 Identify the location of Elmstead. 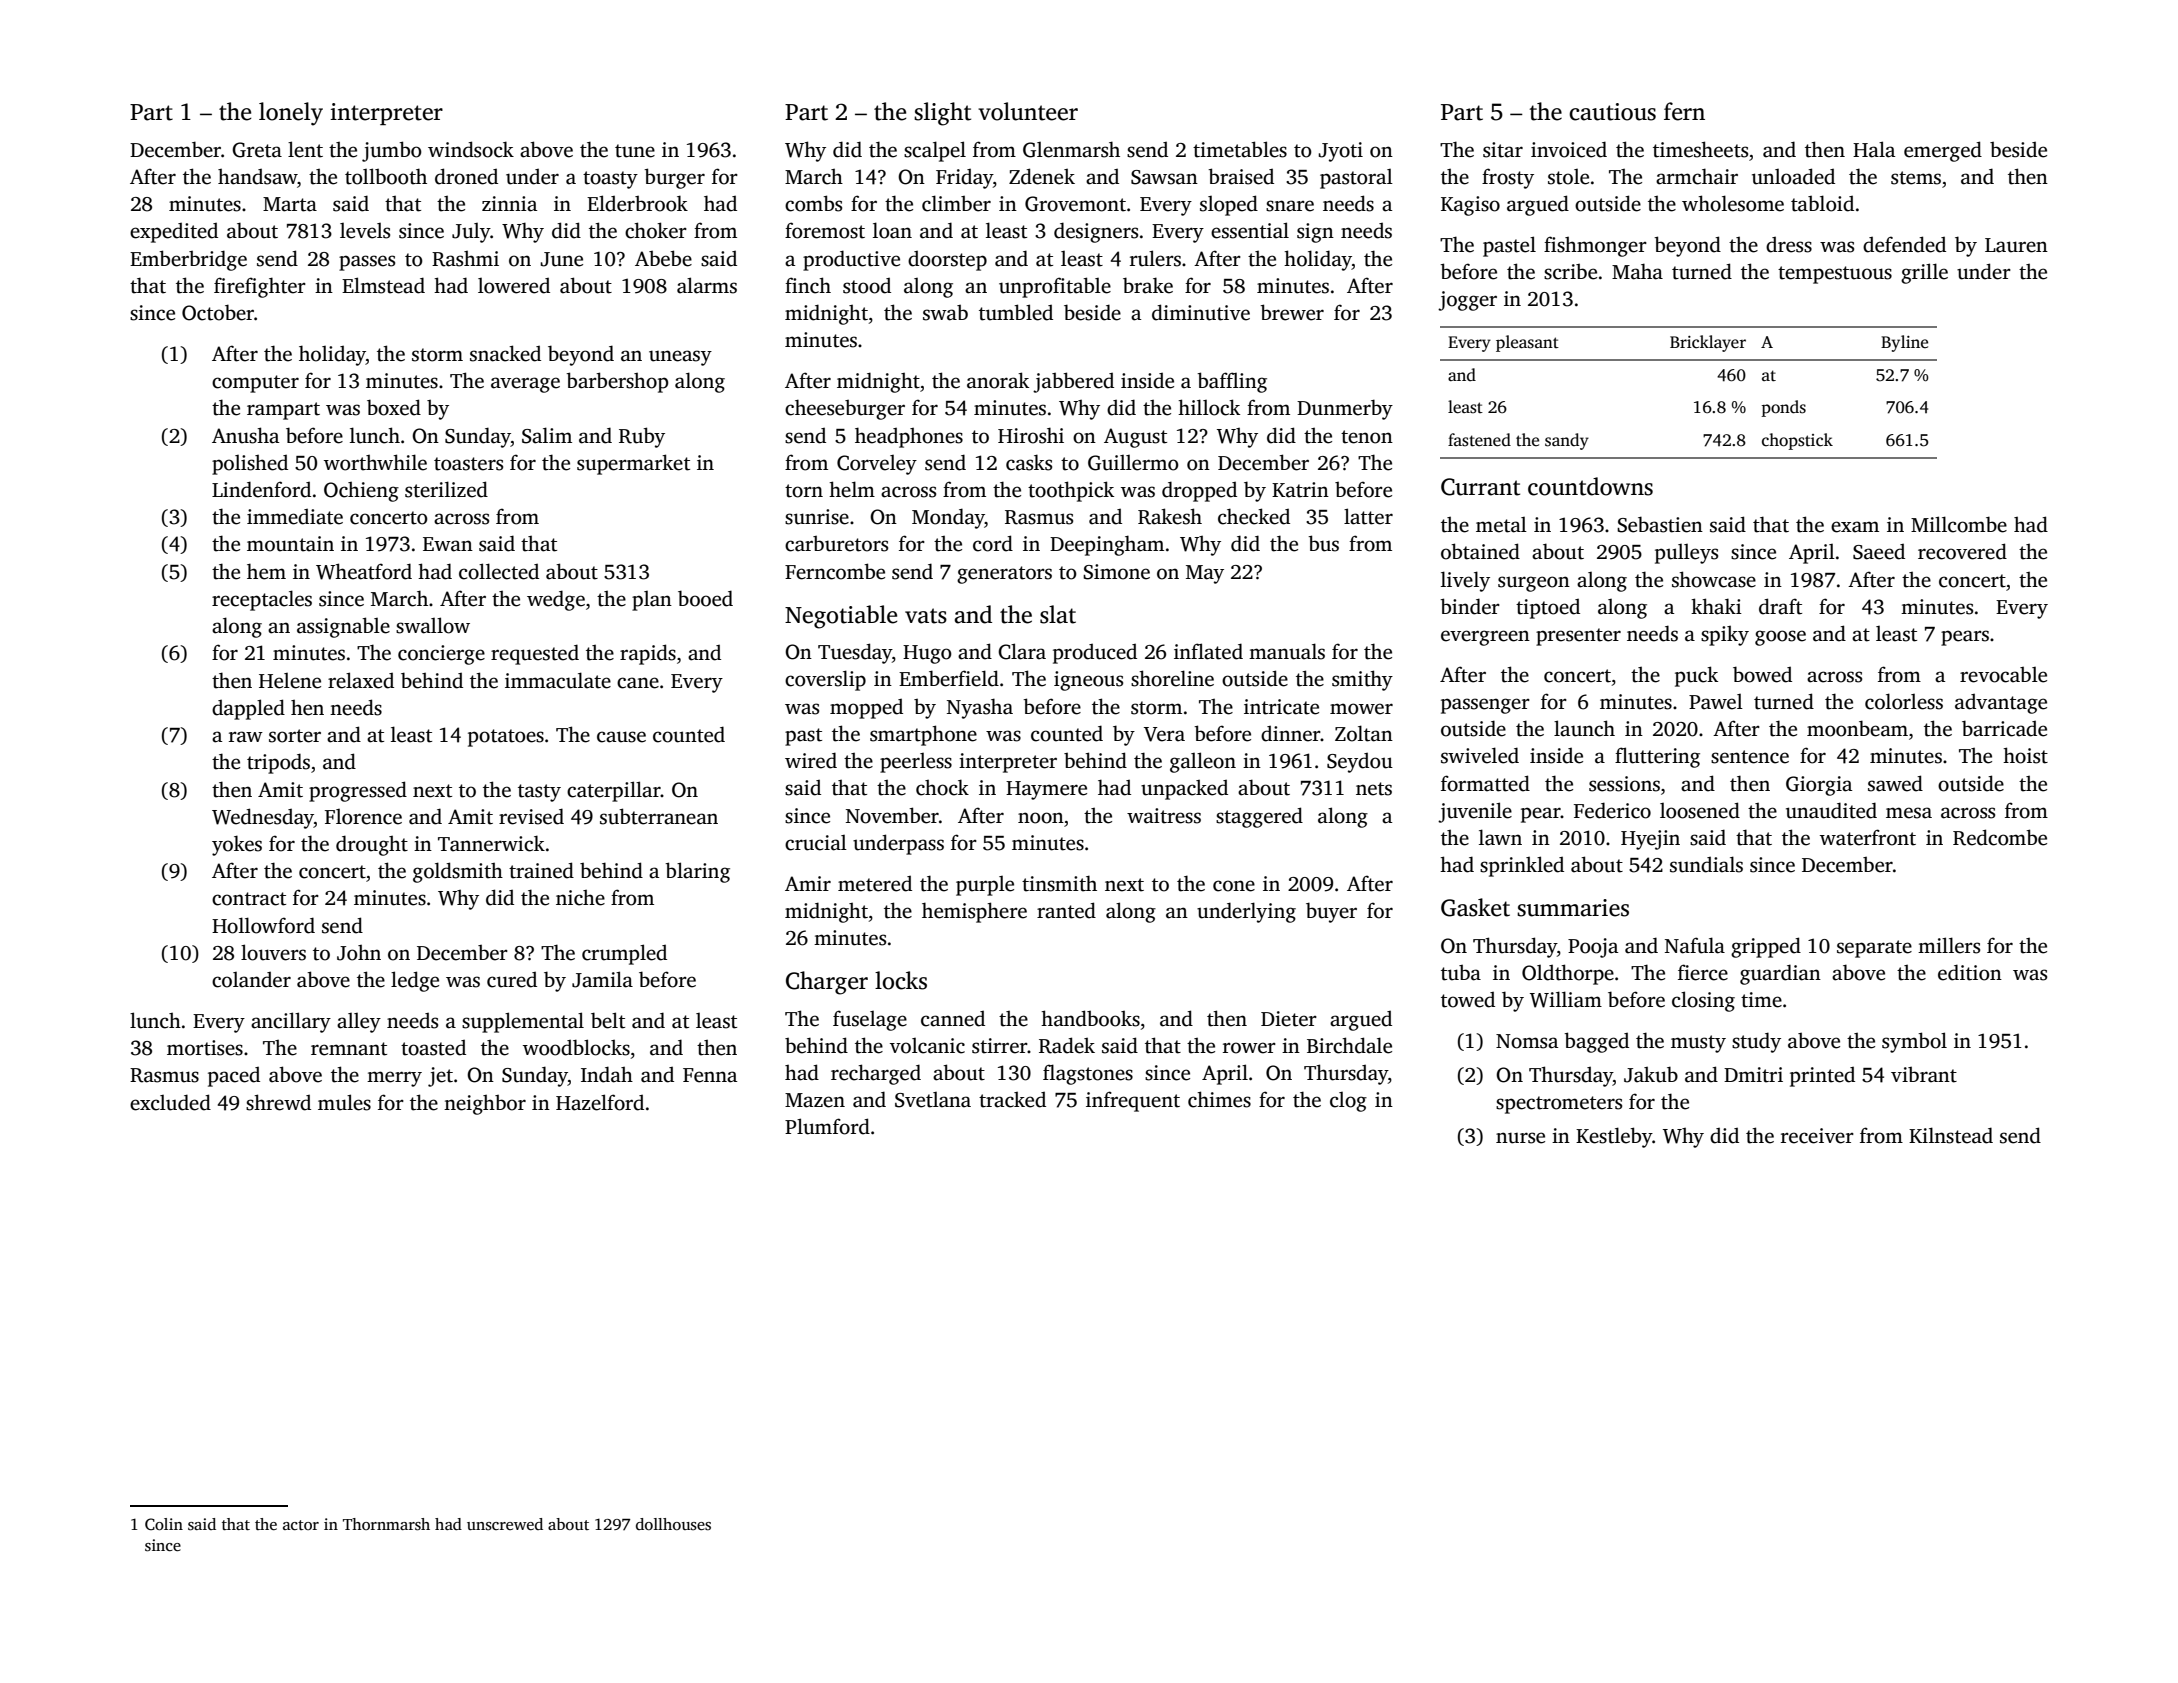
(383, 285).
